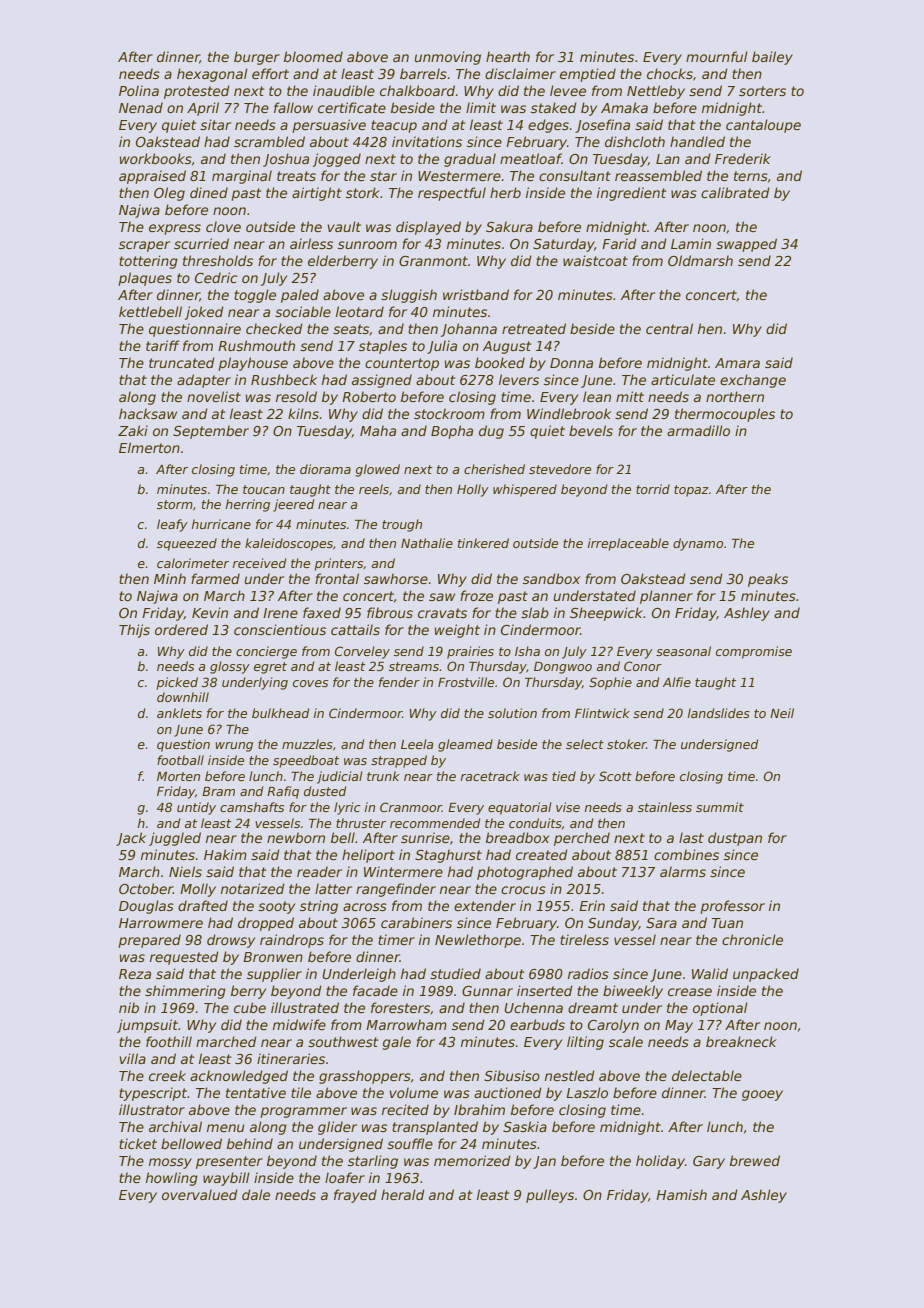 The width and height of the screenshot is (924, 1308). I want to click on burger, so click(257, 58).
